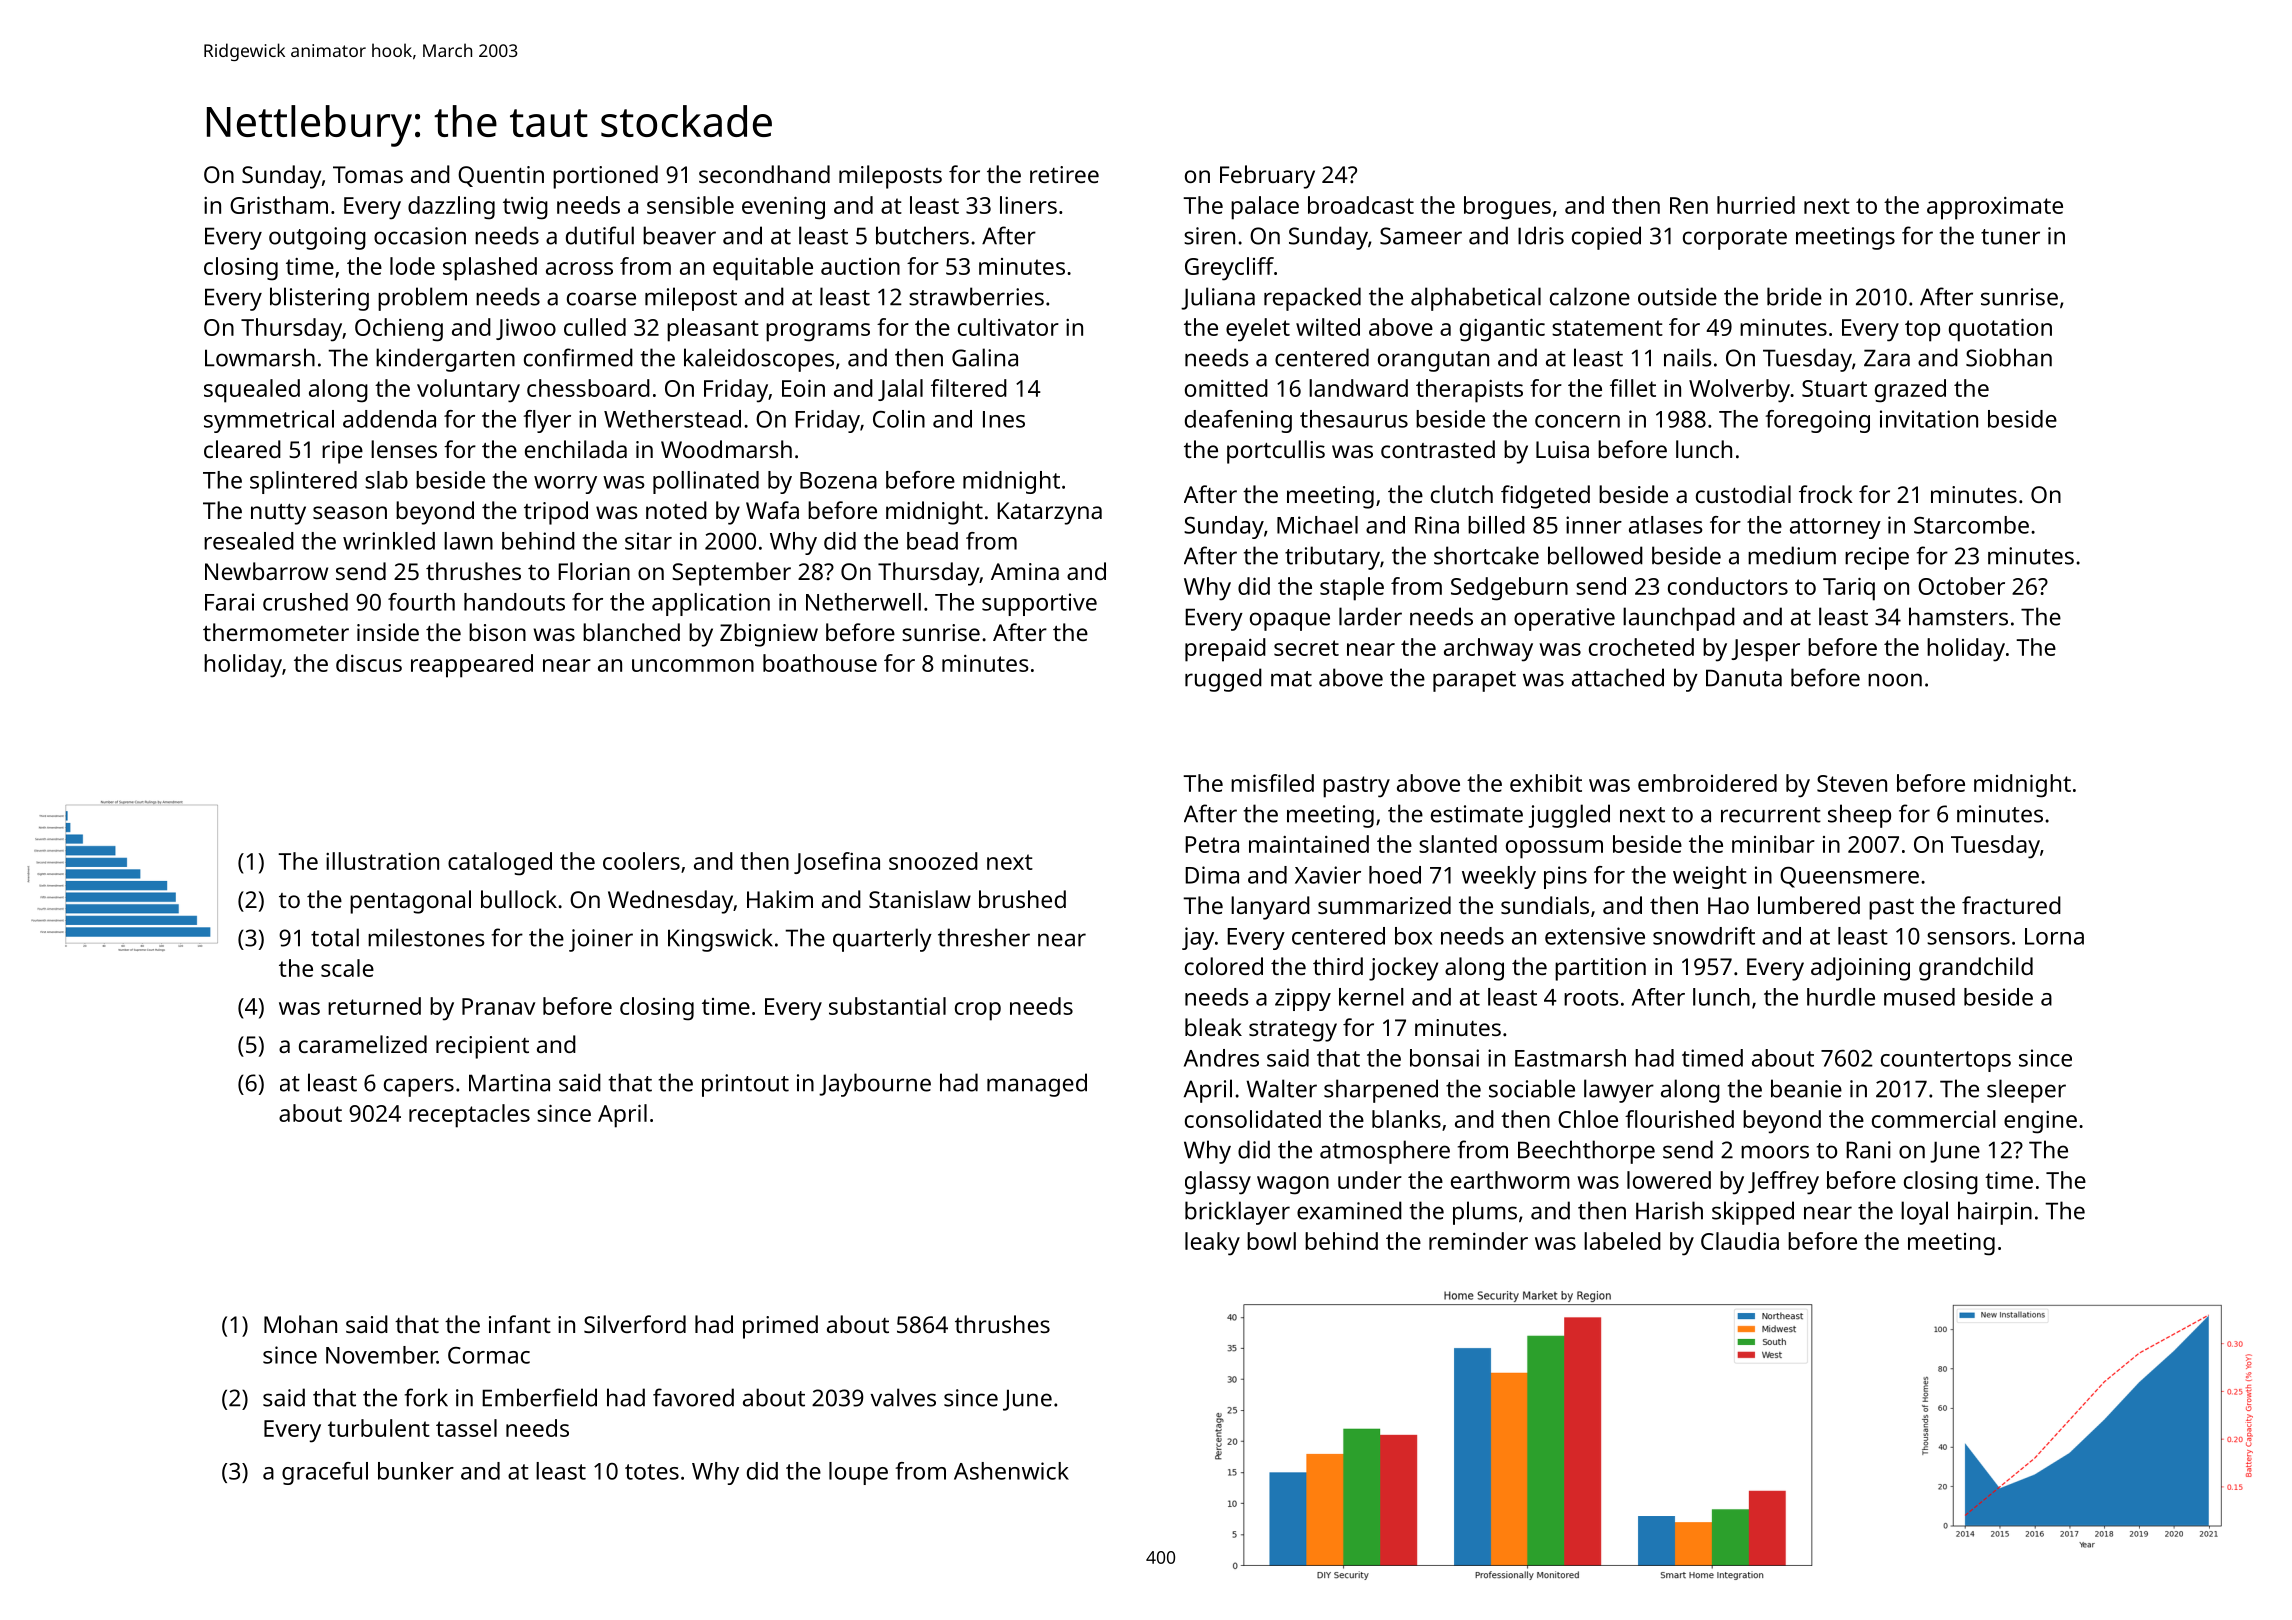 The height and width of the page is (1620, 2292). Describe the element at coordinates (1223, 680) in the page. I see `rugged` at that location.
